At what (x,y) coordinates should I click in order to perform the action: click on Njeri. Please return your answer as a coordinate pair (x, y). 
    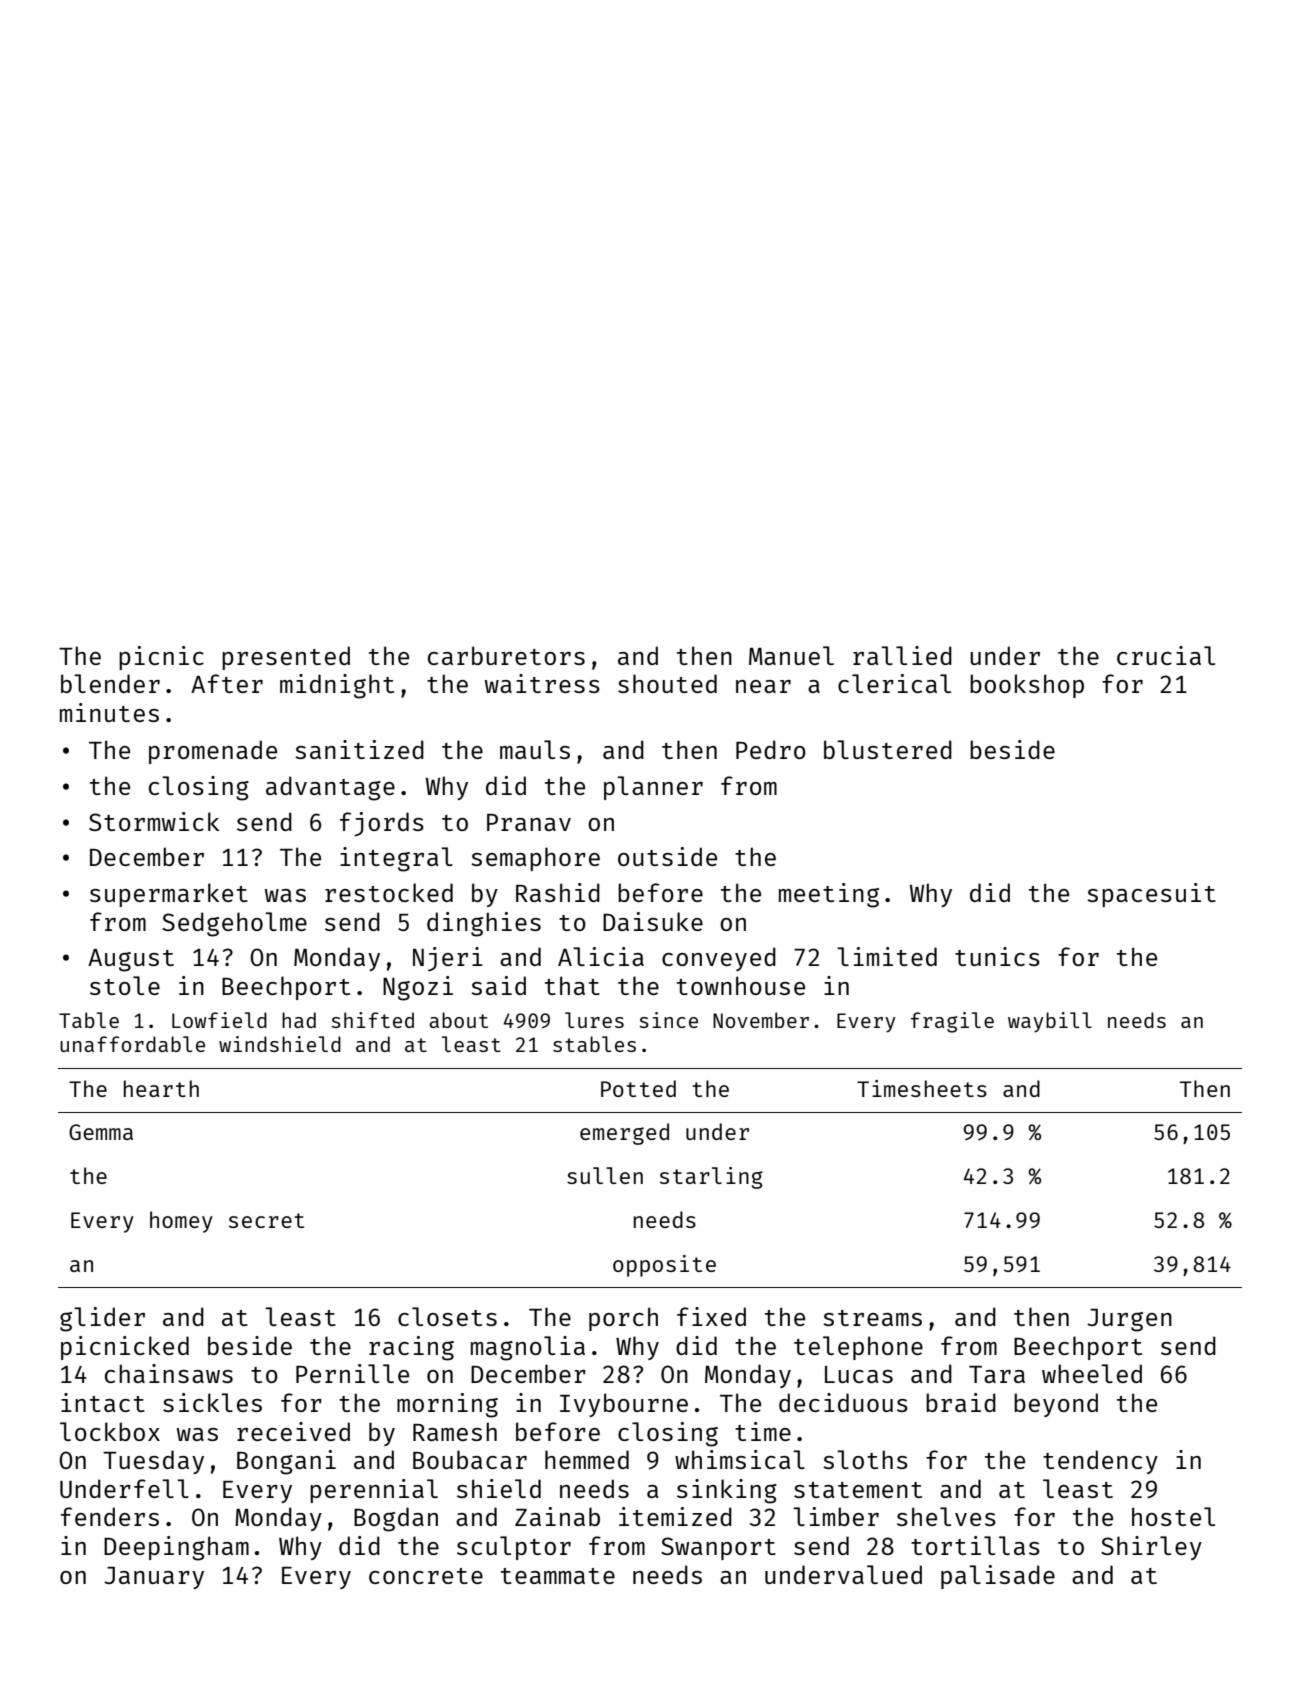
    Looking at the image, I should click on (448, 959).
